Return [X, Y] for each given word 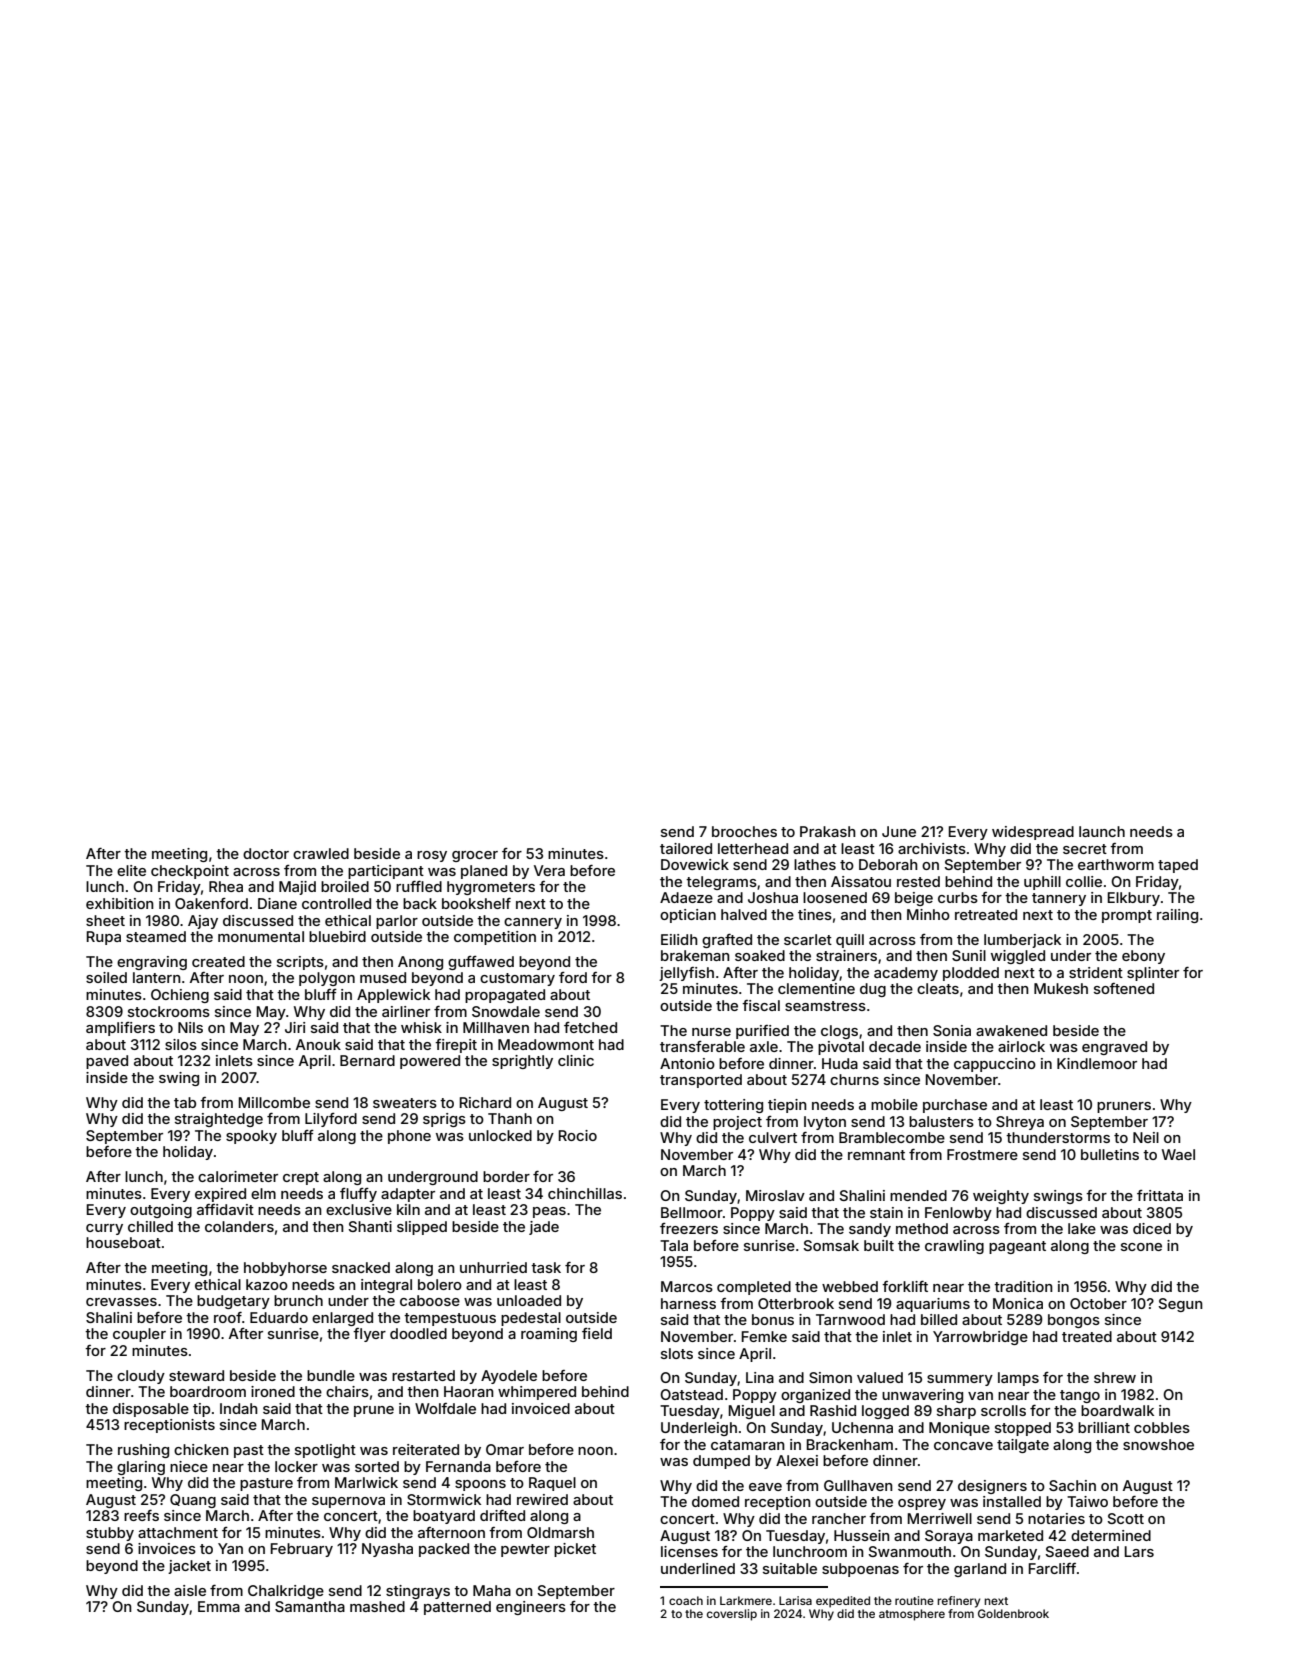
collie [1084, 881]
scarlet [808, 939]
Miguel [752, 1412]
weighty [1001, 1197]
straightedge [219, 1120]
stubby [110, 1534]
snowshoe [1158, 1444]
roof [228, 1317]
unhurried [493, 1267]
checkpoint [190, 872]
